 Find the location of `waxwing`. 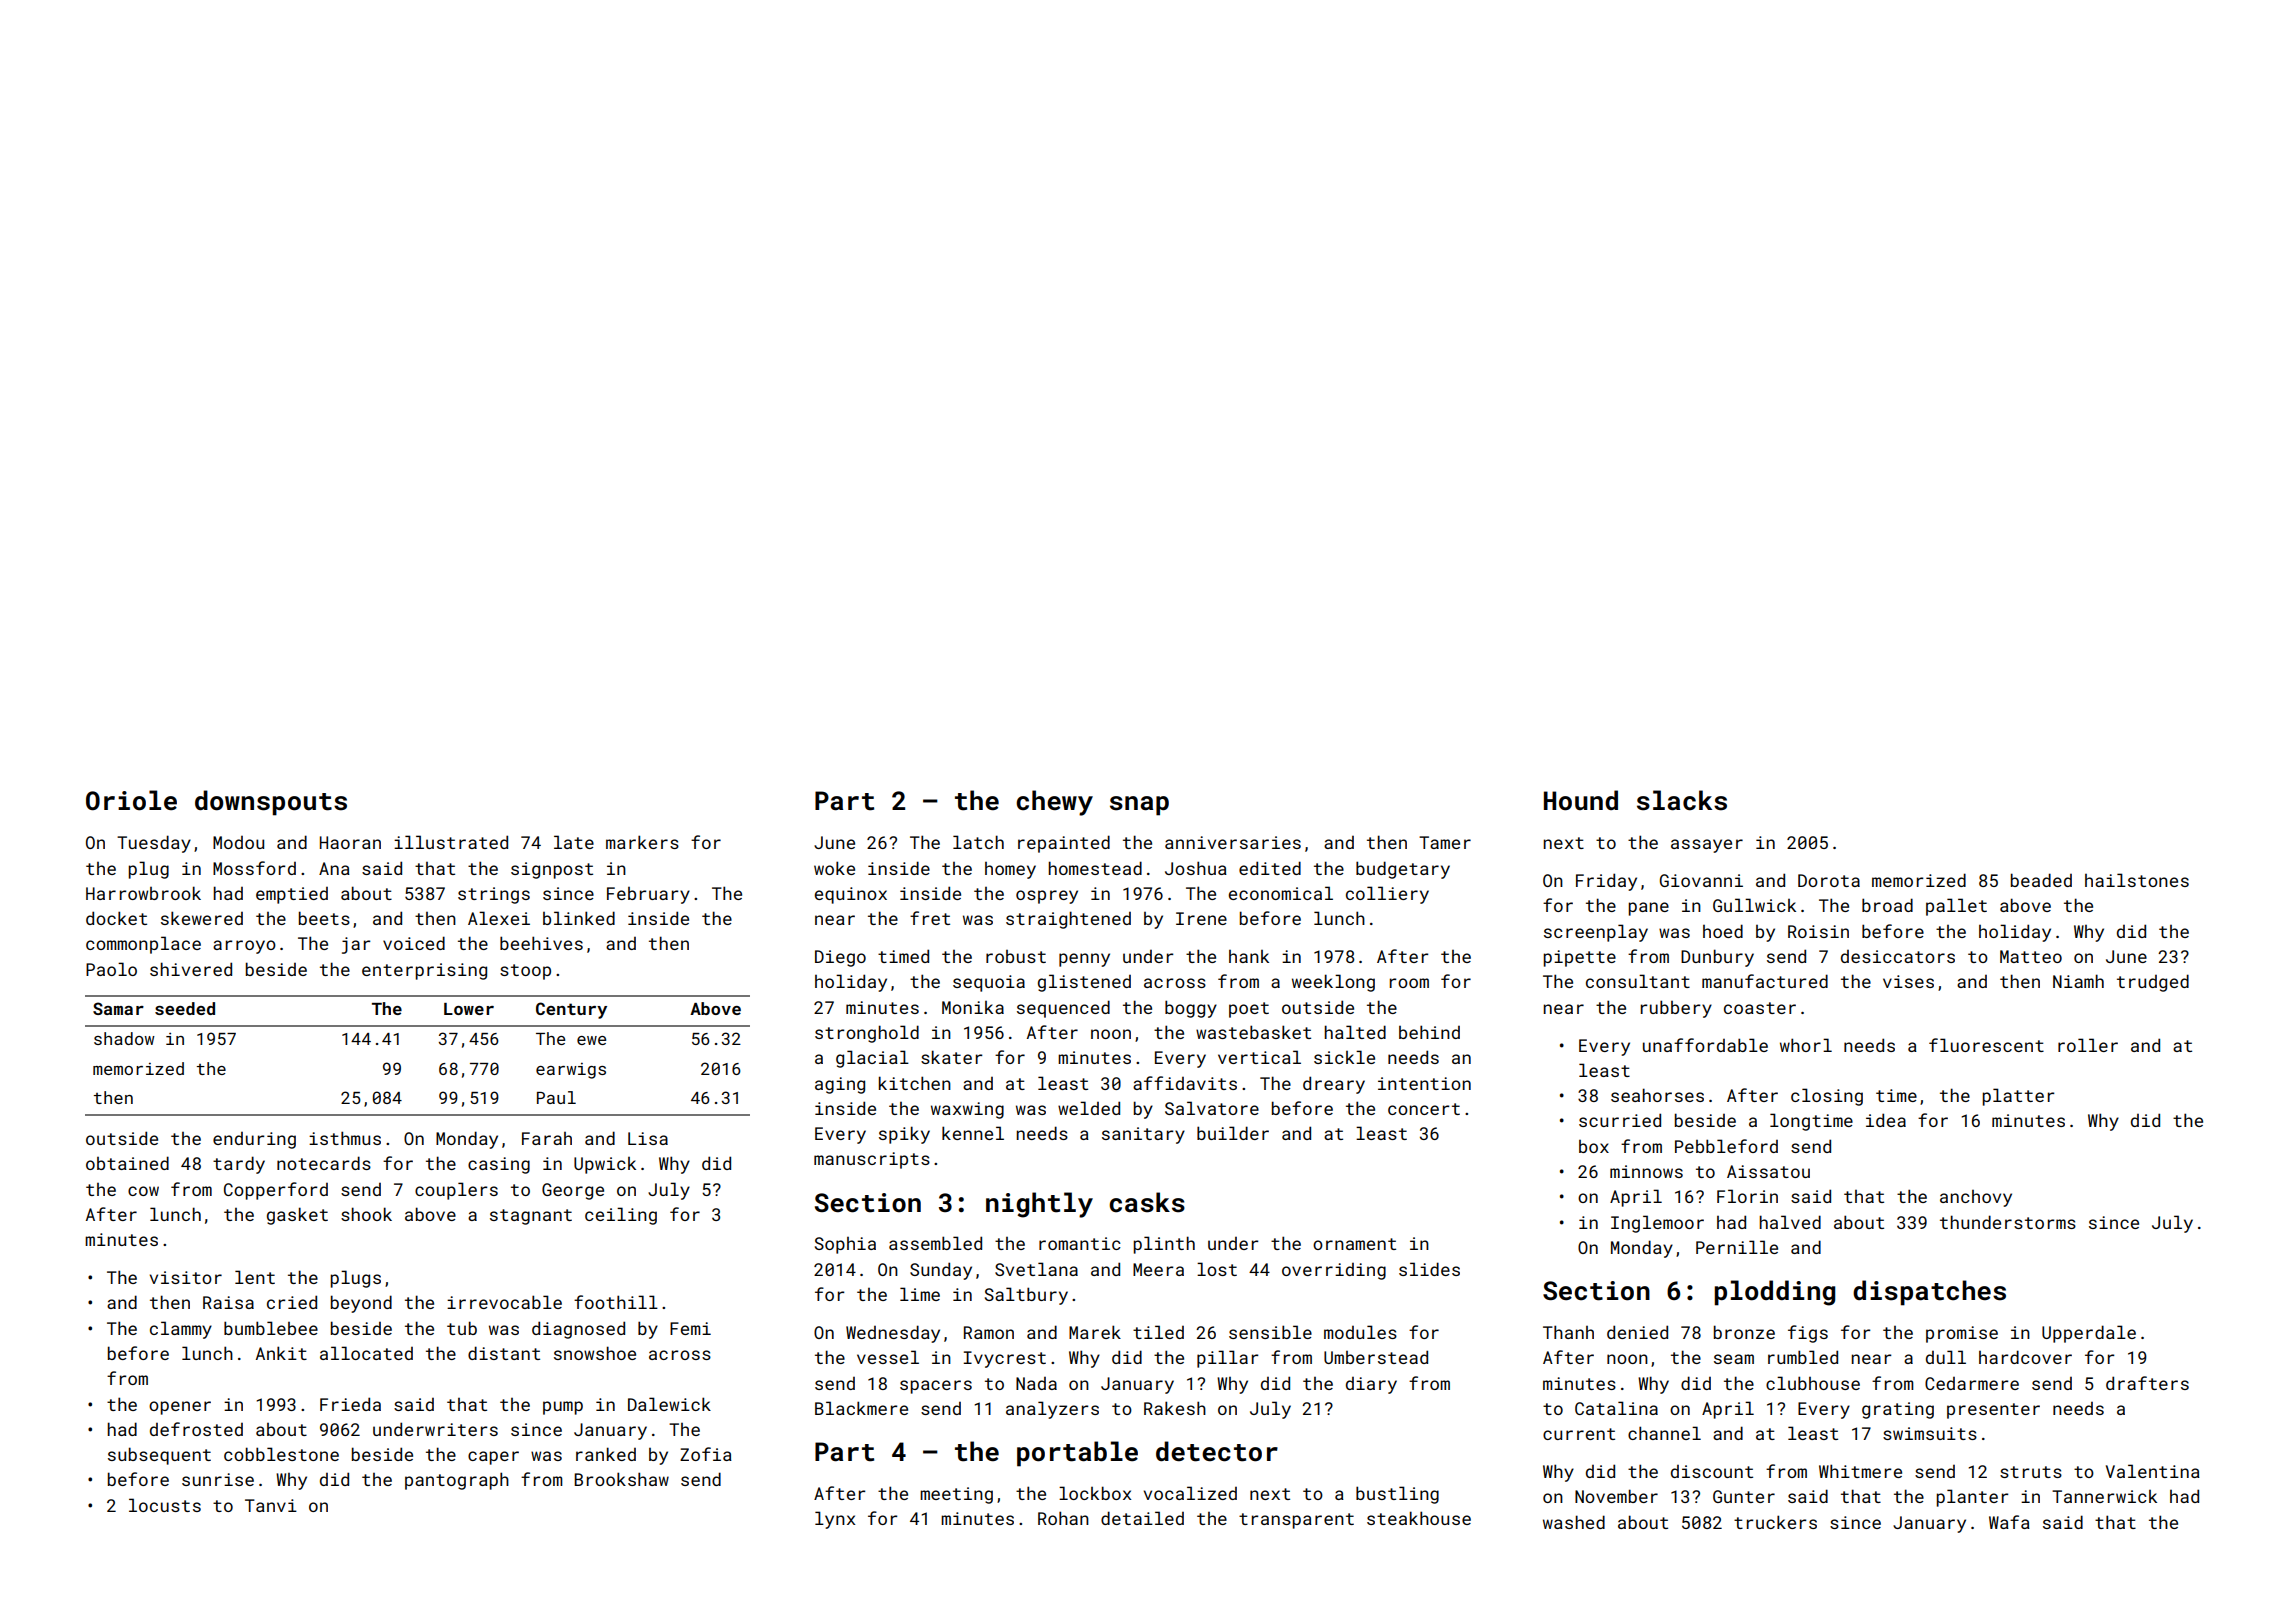

waxwing is located at coordinates (967, 1110).
